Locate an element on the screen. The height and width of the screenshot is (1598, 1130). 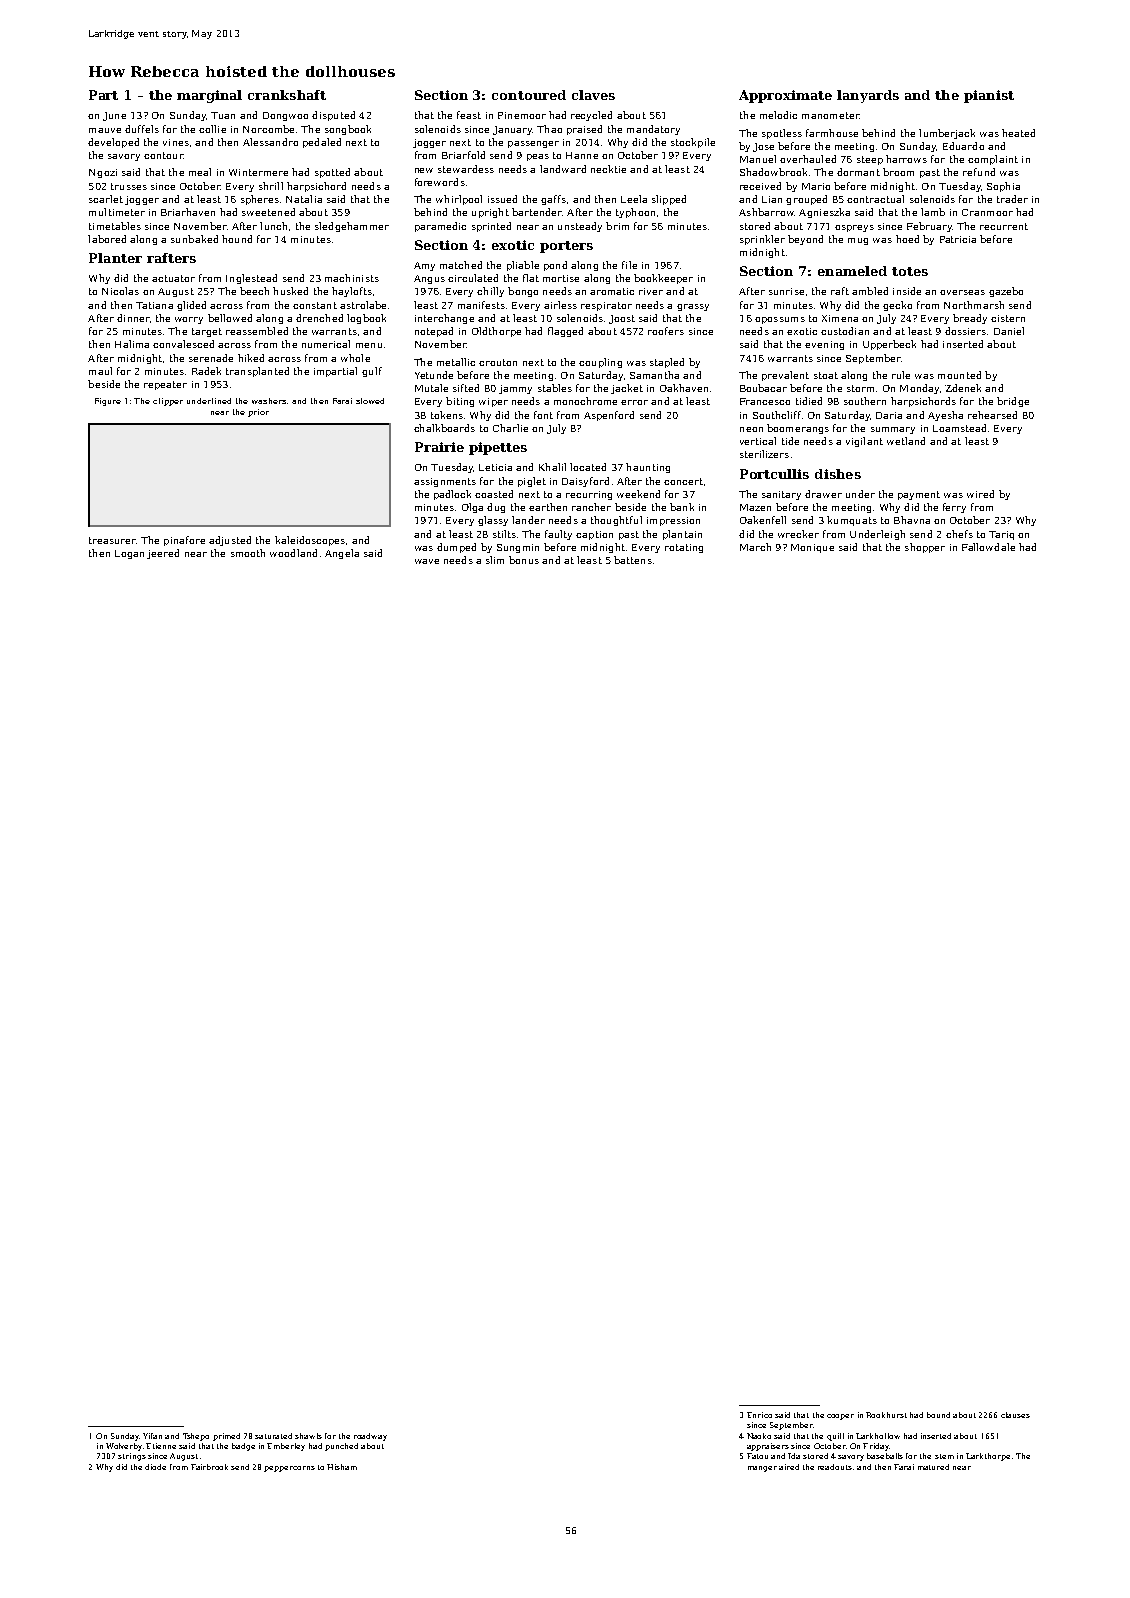
diode is located at coordinates (155, 1467).
